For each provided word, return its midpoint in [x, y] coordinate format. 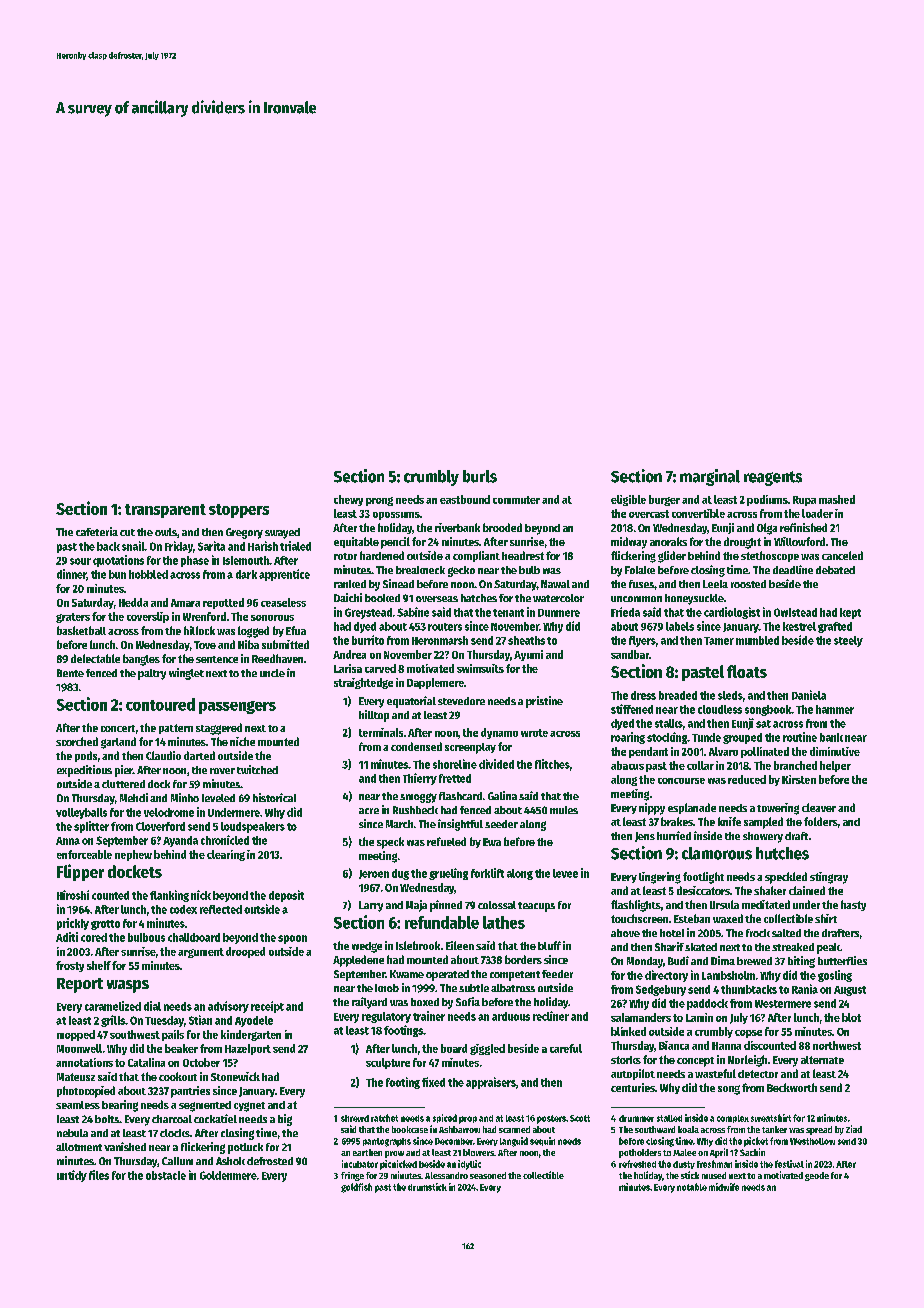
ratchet [384, 1118]
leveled [218, 798]
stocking [667, 738]
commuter [516, 500]
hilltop [374, 716]
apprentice [284, 575]
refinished [803, 527]
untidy [72, 1176]
